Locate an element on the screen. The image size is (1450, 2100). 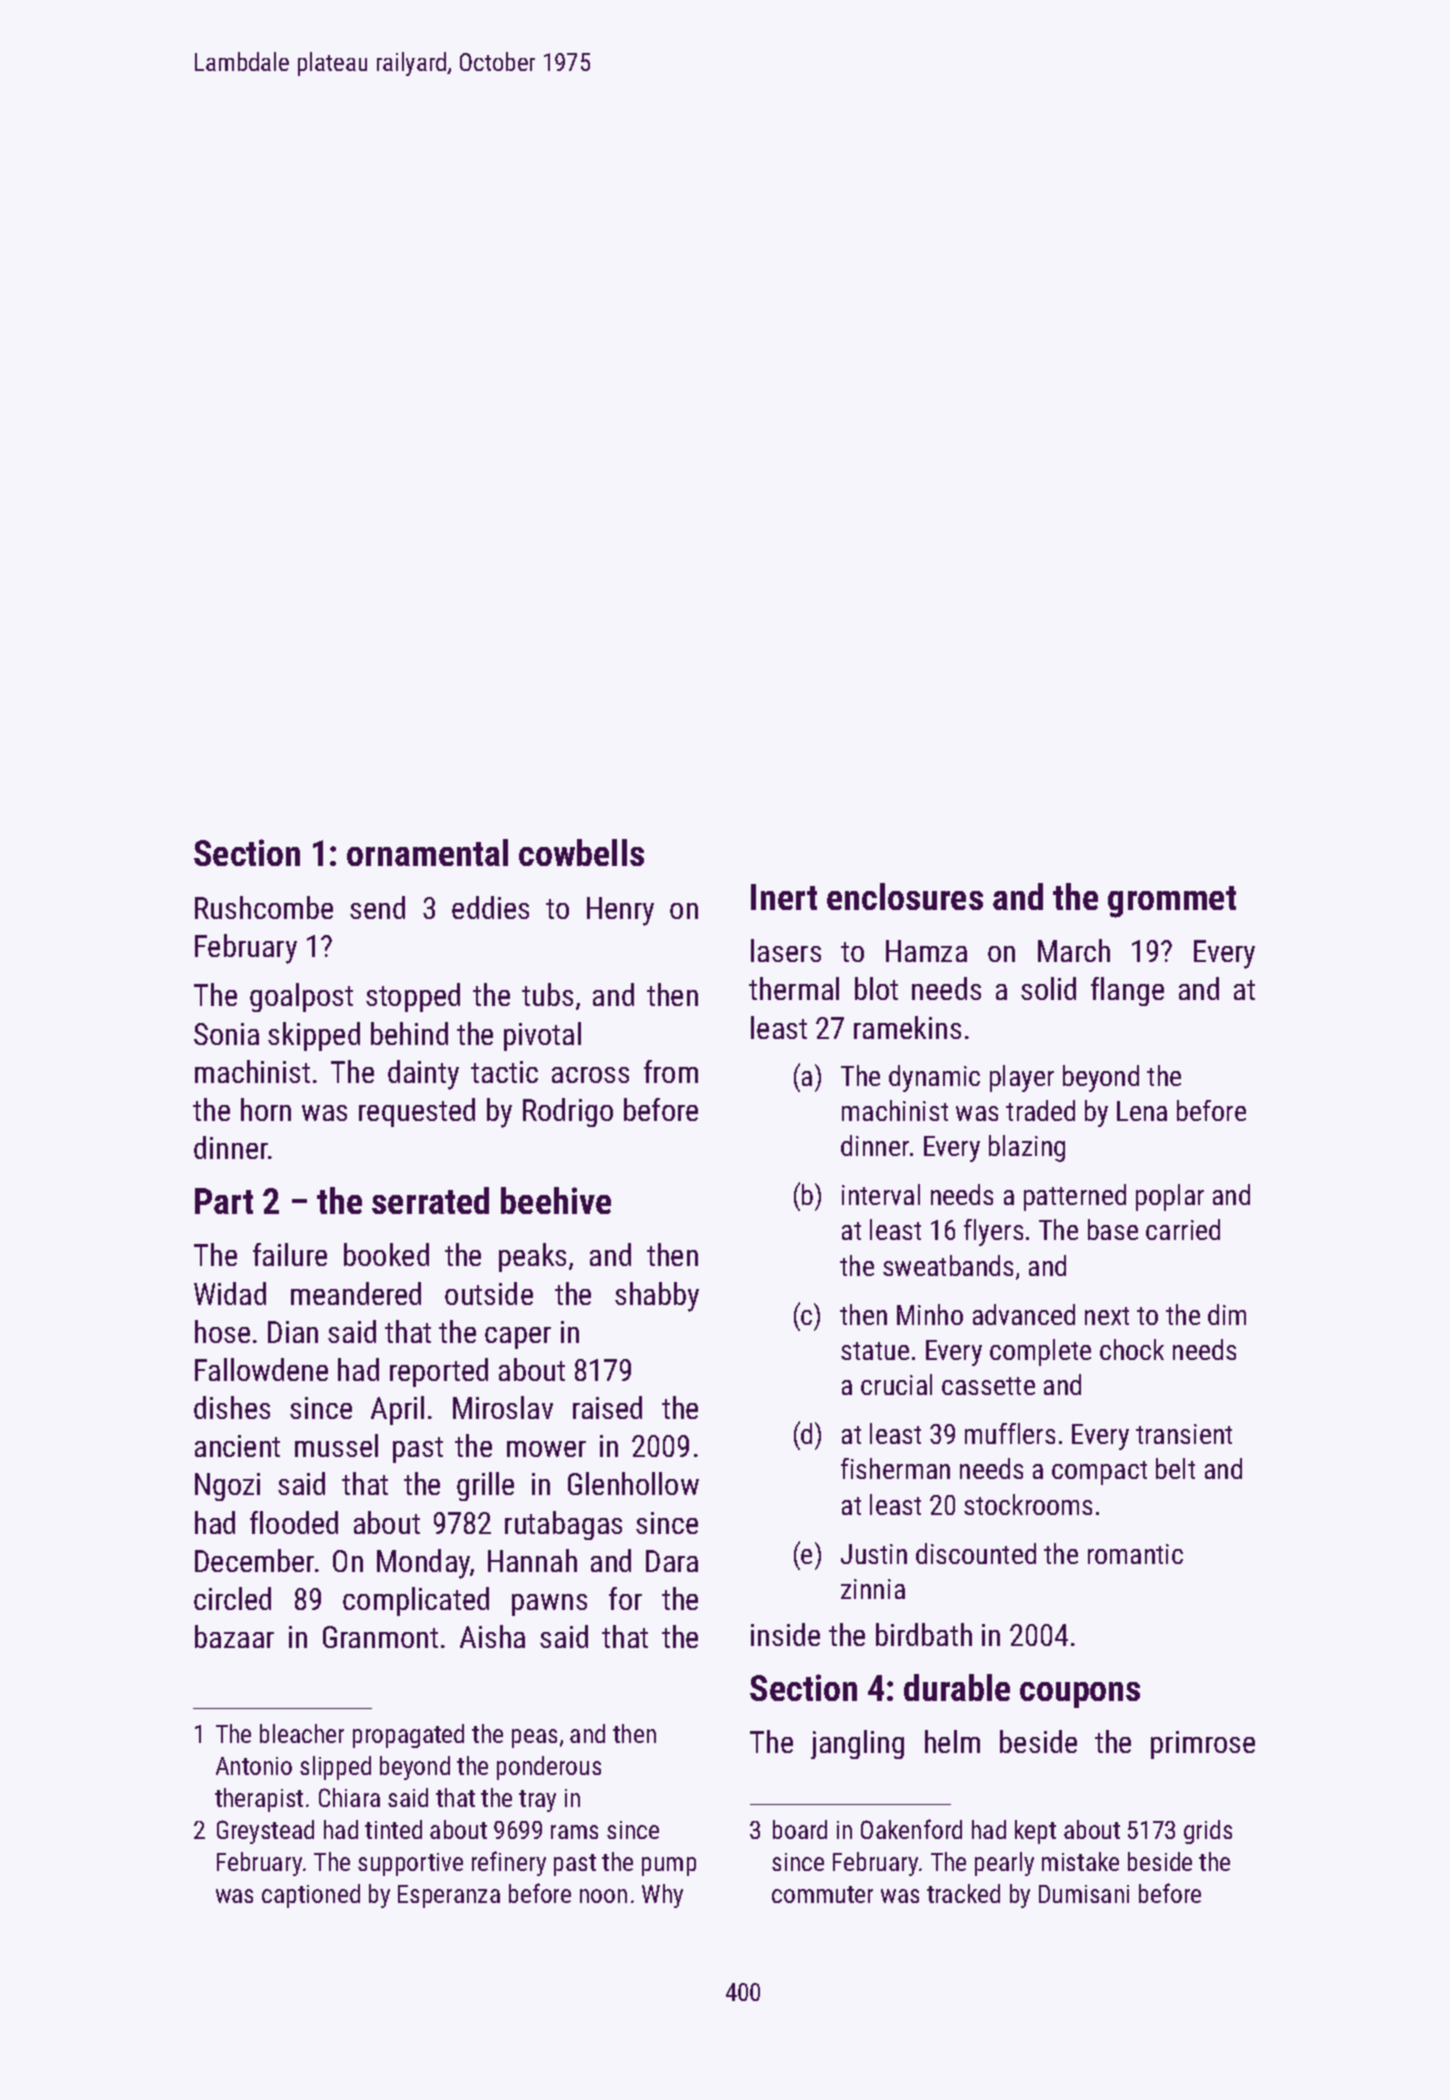
flange is located at coordinates (1127, 991).
